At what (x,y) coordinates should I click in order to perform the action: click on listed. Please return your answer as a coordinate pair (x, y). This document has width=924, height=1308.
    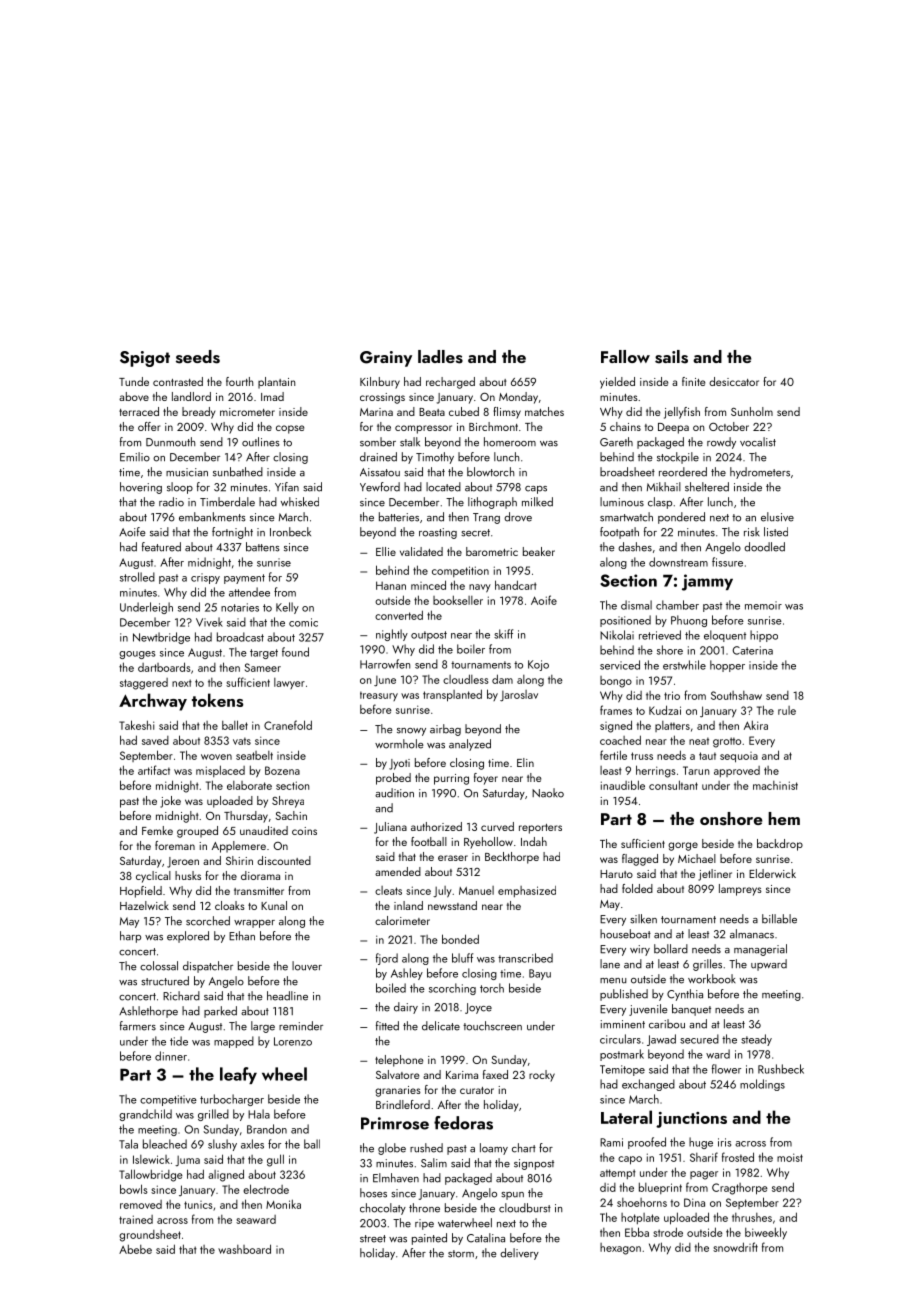
    Looking at the image, I should click on (776, 532).
